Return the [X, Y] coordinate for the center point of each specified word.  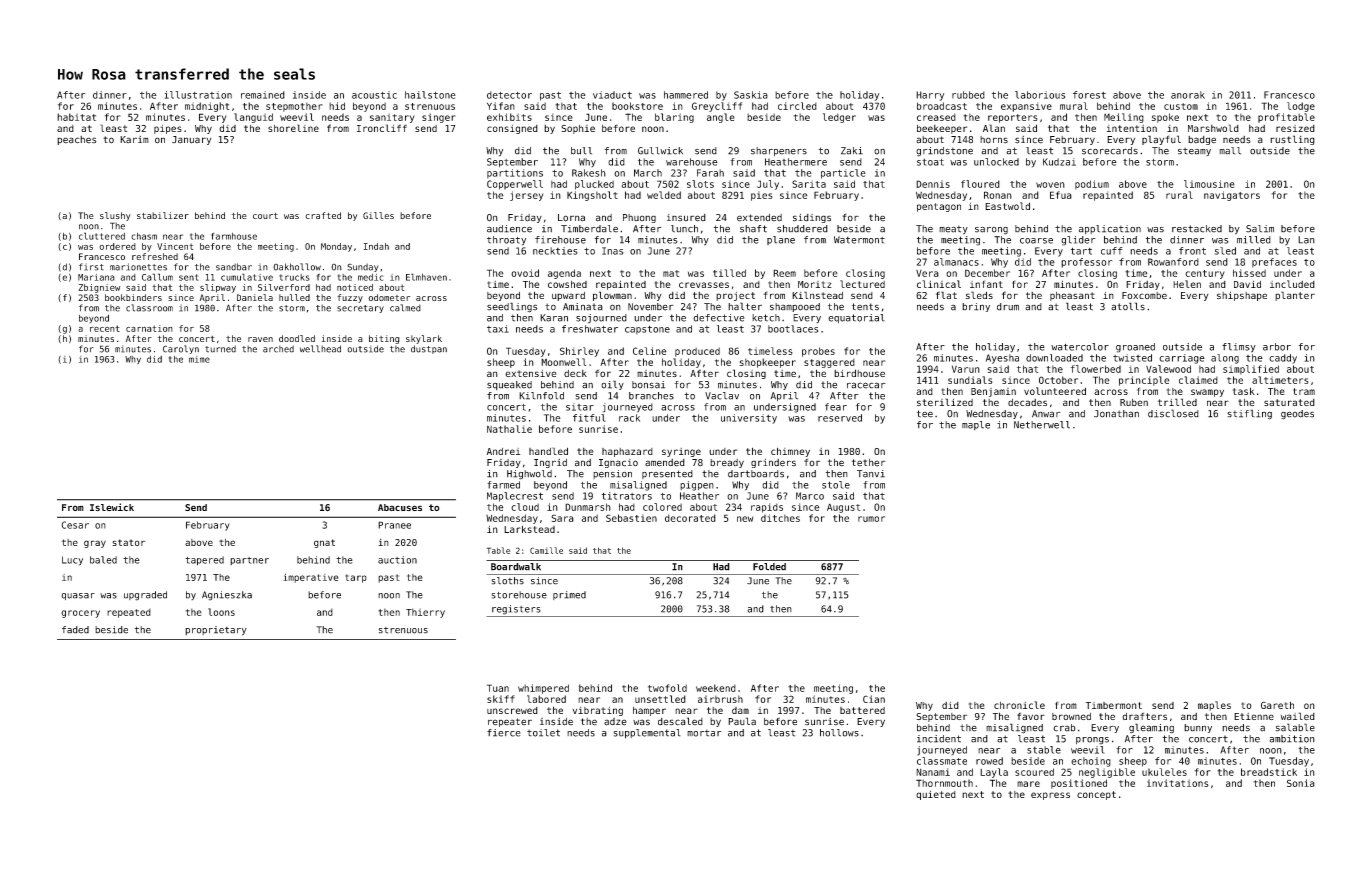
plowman [612, 296]
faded [75, 630]
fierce [503, 733]
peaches [76, 140]
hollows [839, 733]
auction [397, 560]
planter [1295, 296]
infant [986, 284]
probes [818, 352]
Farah [710, 173]
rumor [871, 519]
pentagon [939, 207]
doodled [297, 338]
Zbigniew [99, 288]
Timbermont [1114, 705]
